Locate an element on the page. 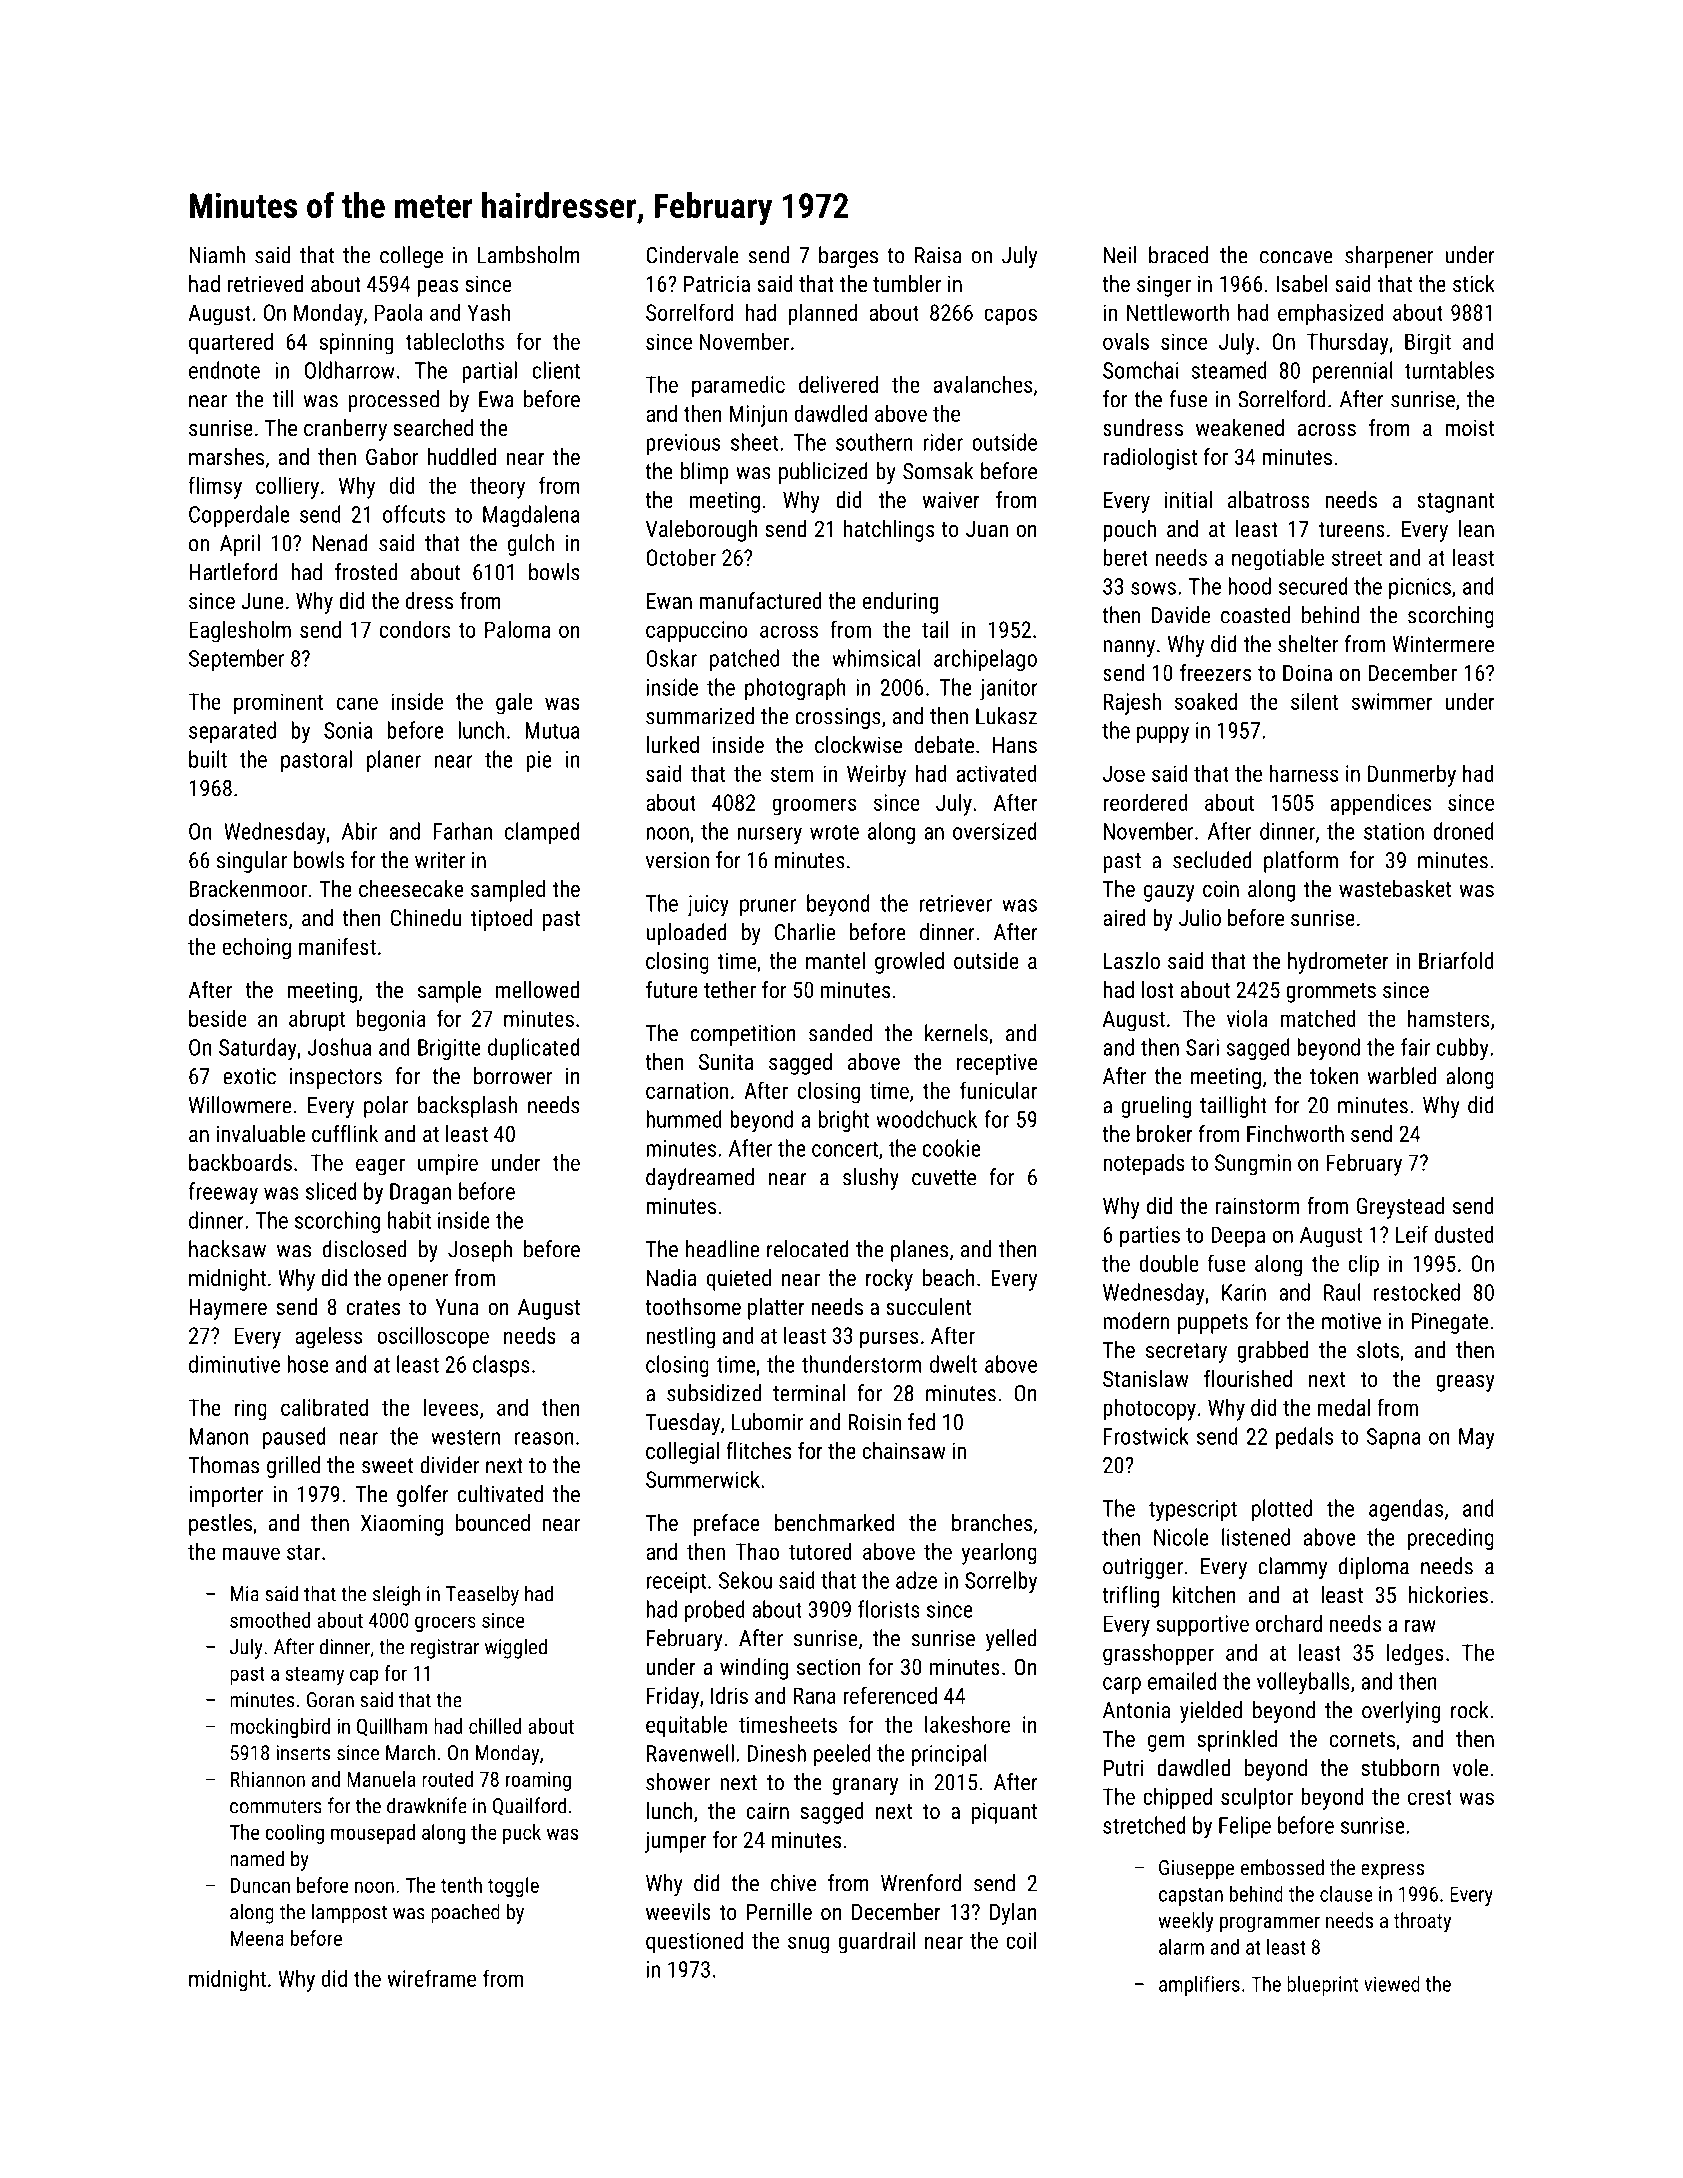  quartered is located at coordinates (231, 343).
